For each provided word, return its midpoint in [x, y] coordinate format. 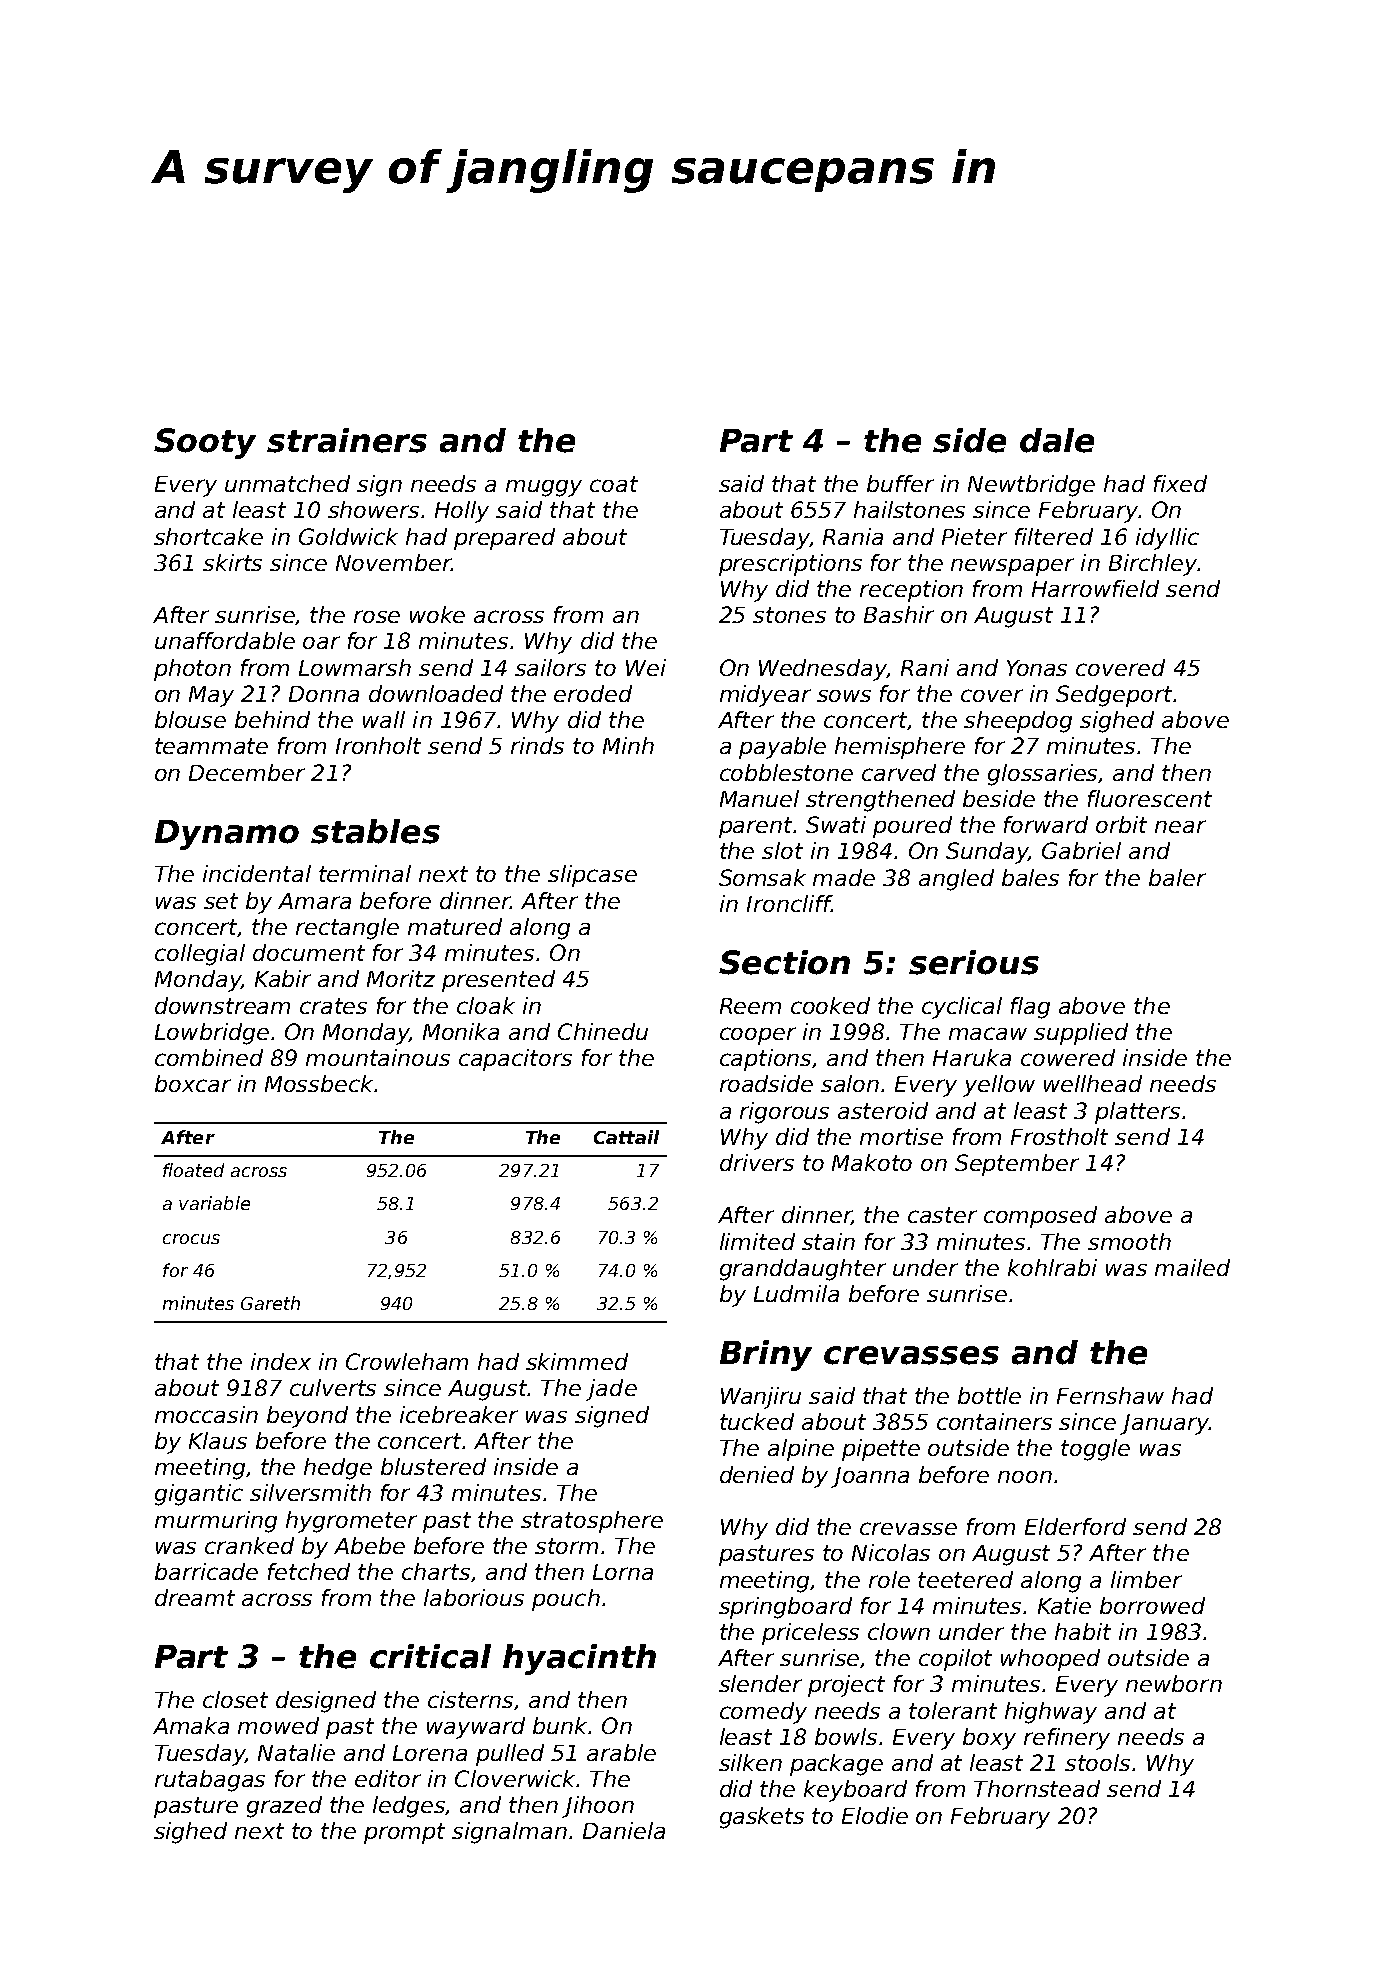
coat [614, 484]
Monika [461, 1031]
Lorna [623, 1572]
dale [1057, 440]
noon [1025, 1477]
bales [1030, 877]
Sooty [205, 443]
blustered [433, 1466]
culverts [333, 1387]
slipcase [592, 876]
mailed [1192, 1267]
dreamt [195, 1597]
